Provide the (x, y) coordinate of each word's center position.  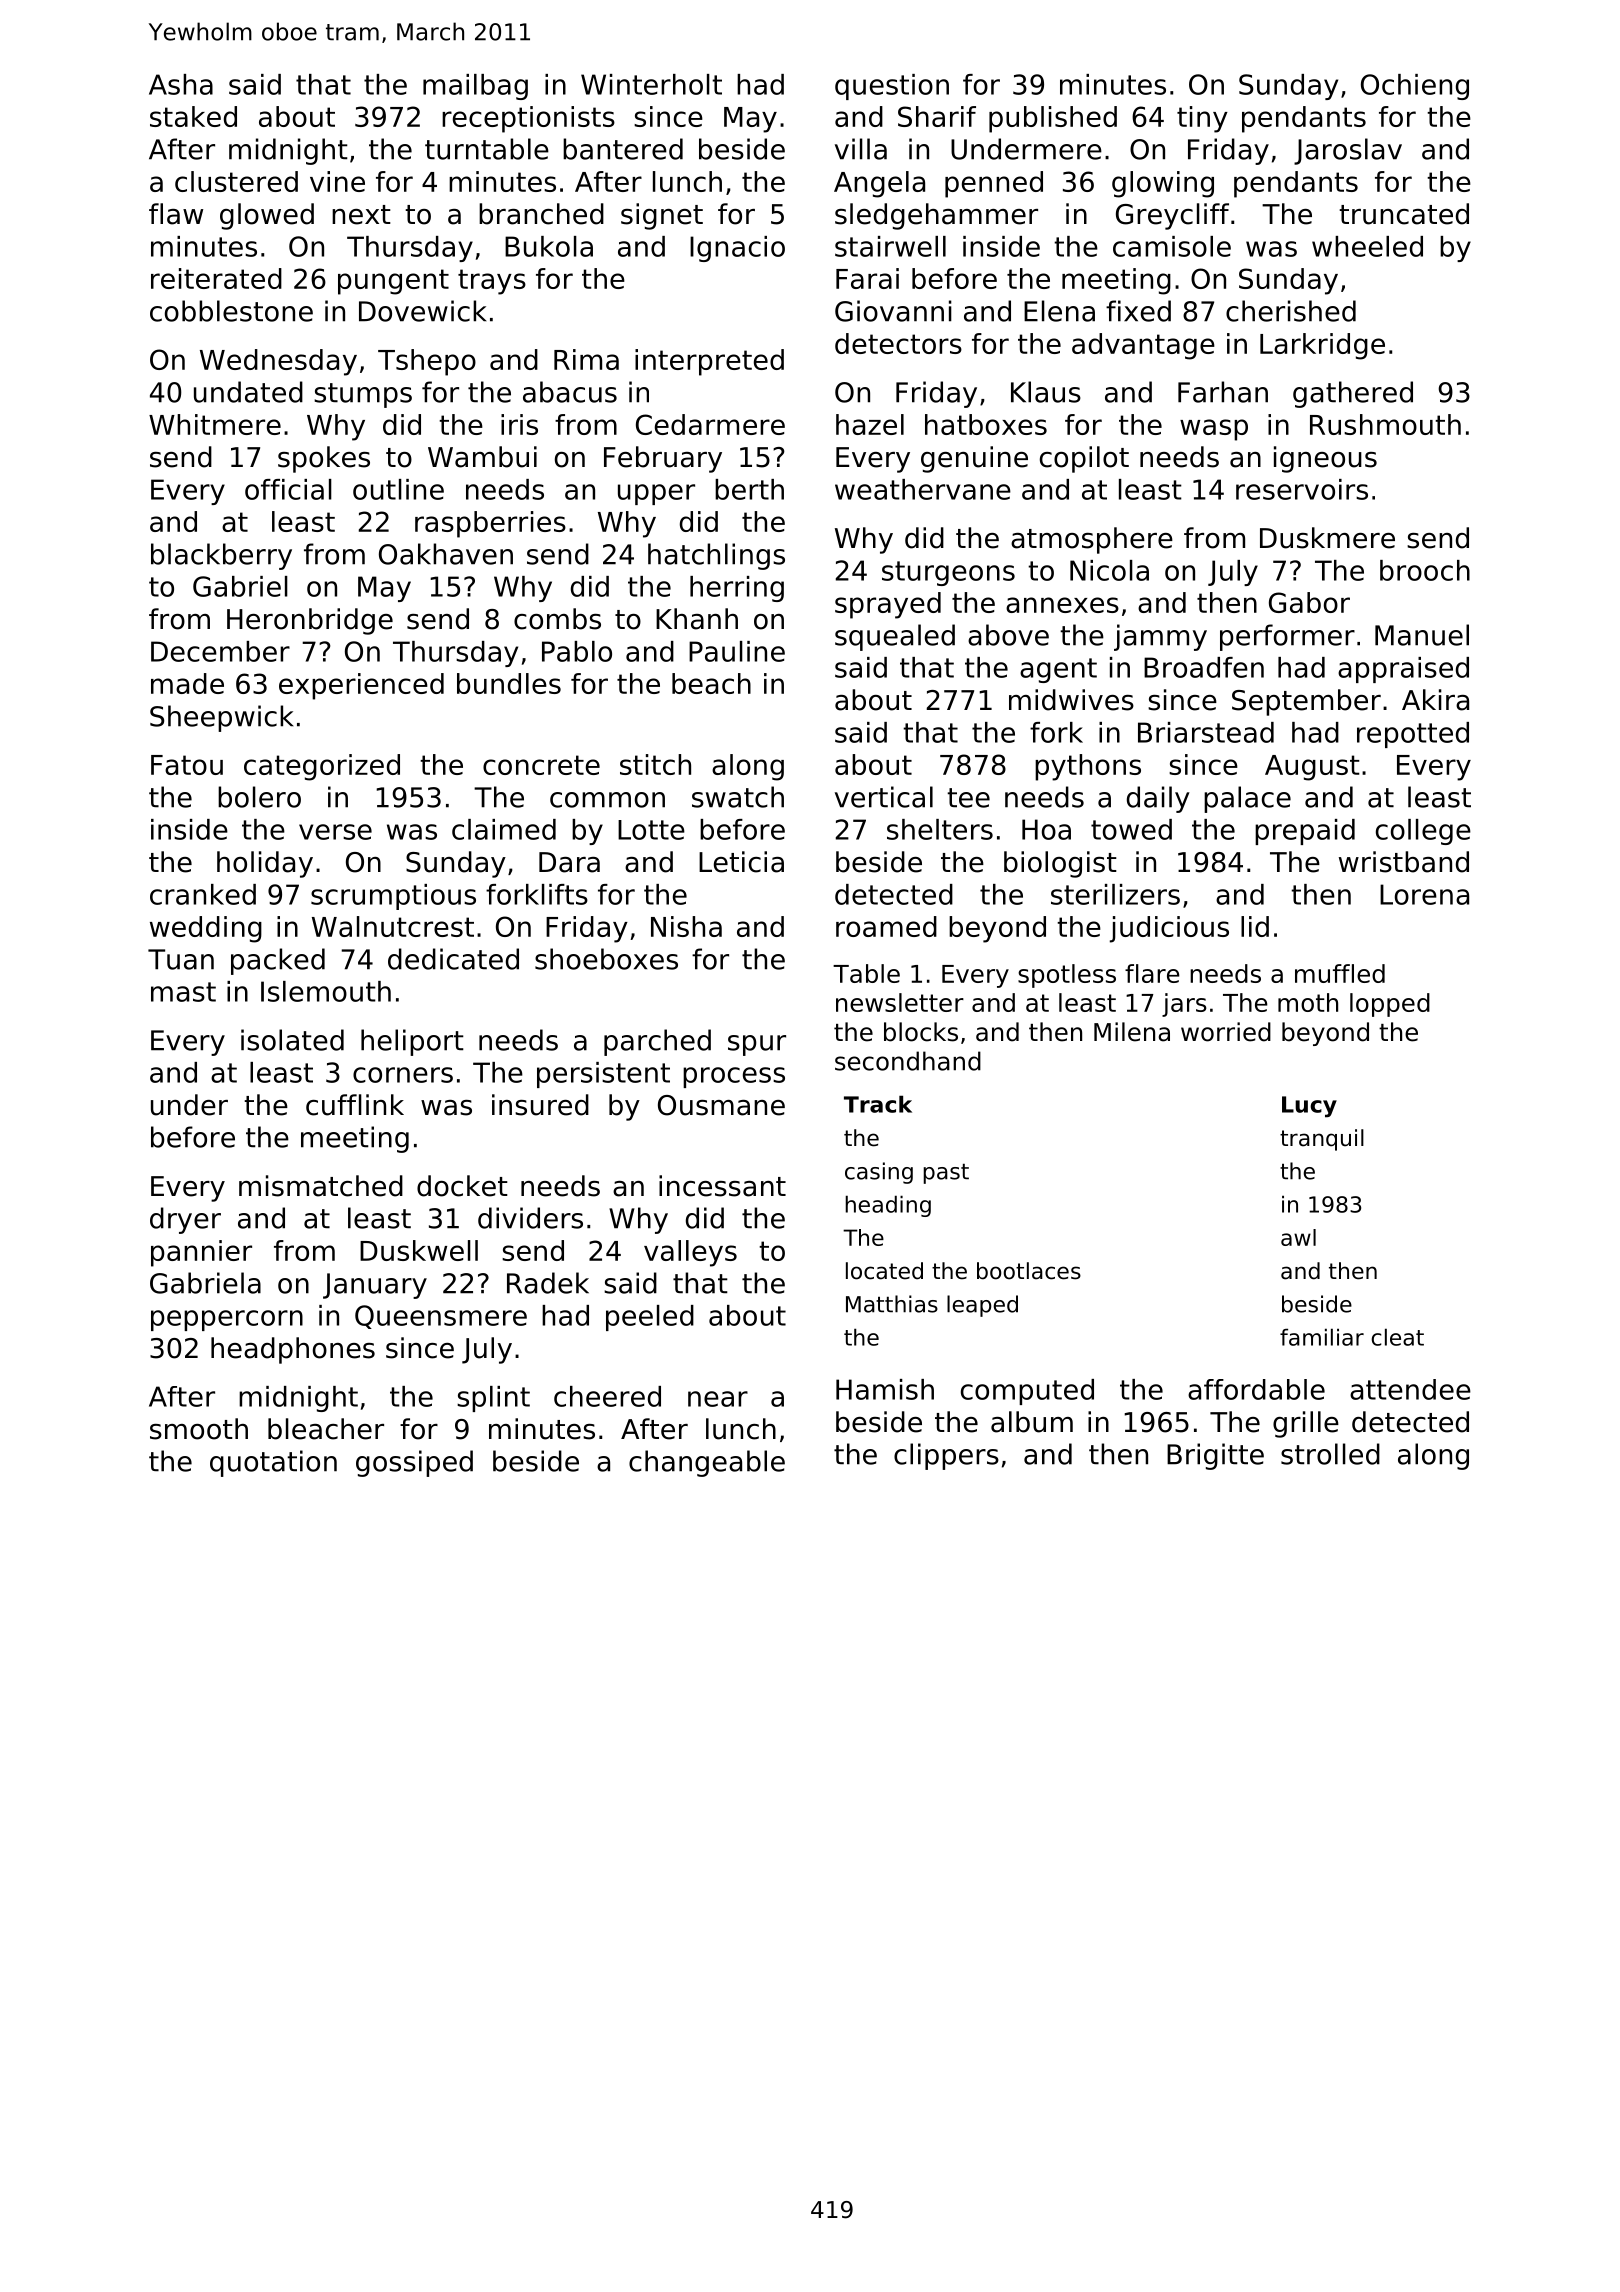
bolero (259, 797)
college (1423, 832)
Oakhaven (446, 554)
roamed (886, 926)
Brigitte (1215, 1456)
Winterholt (651, 84)
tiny (1202, 119)
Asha (181, 84)
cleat (1397, 1337)
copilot (1084, 459)
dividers (530, 1218)
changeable (707, 1463)
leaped (982, 1306)
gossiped (414, 1463)
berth (749, 489)
